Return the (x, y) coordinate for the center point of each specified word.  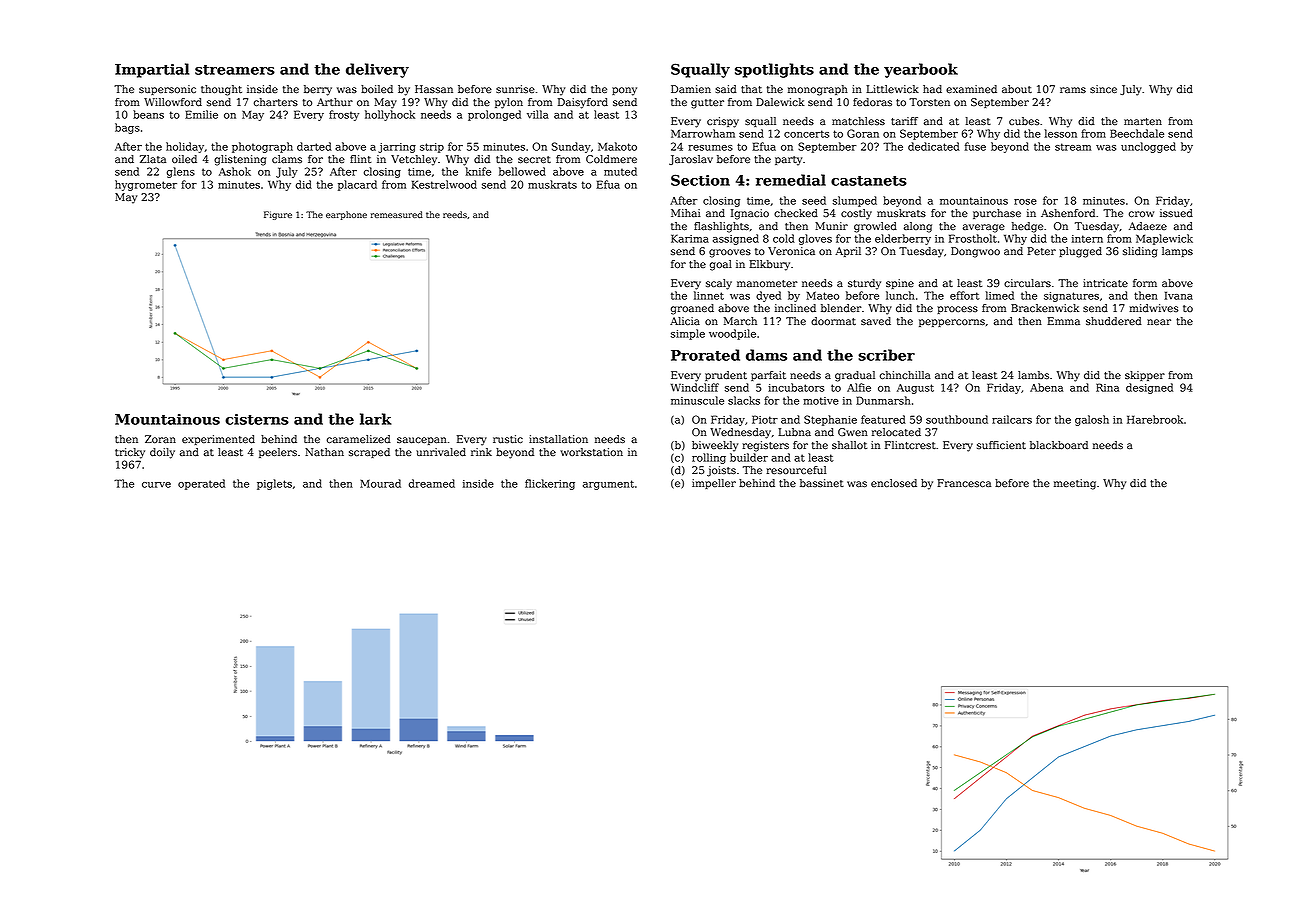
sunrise (515, 89)
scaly (719, 284)
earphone (346, 215)
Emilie (201, 114)
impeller (714, 484)
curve (156, 485)
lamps (1177, 252)
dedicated (934, 146)
